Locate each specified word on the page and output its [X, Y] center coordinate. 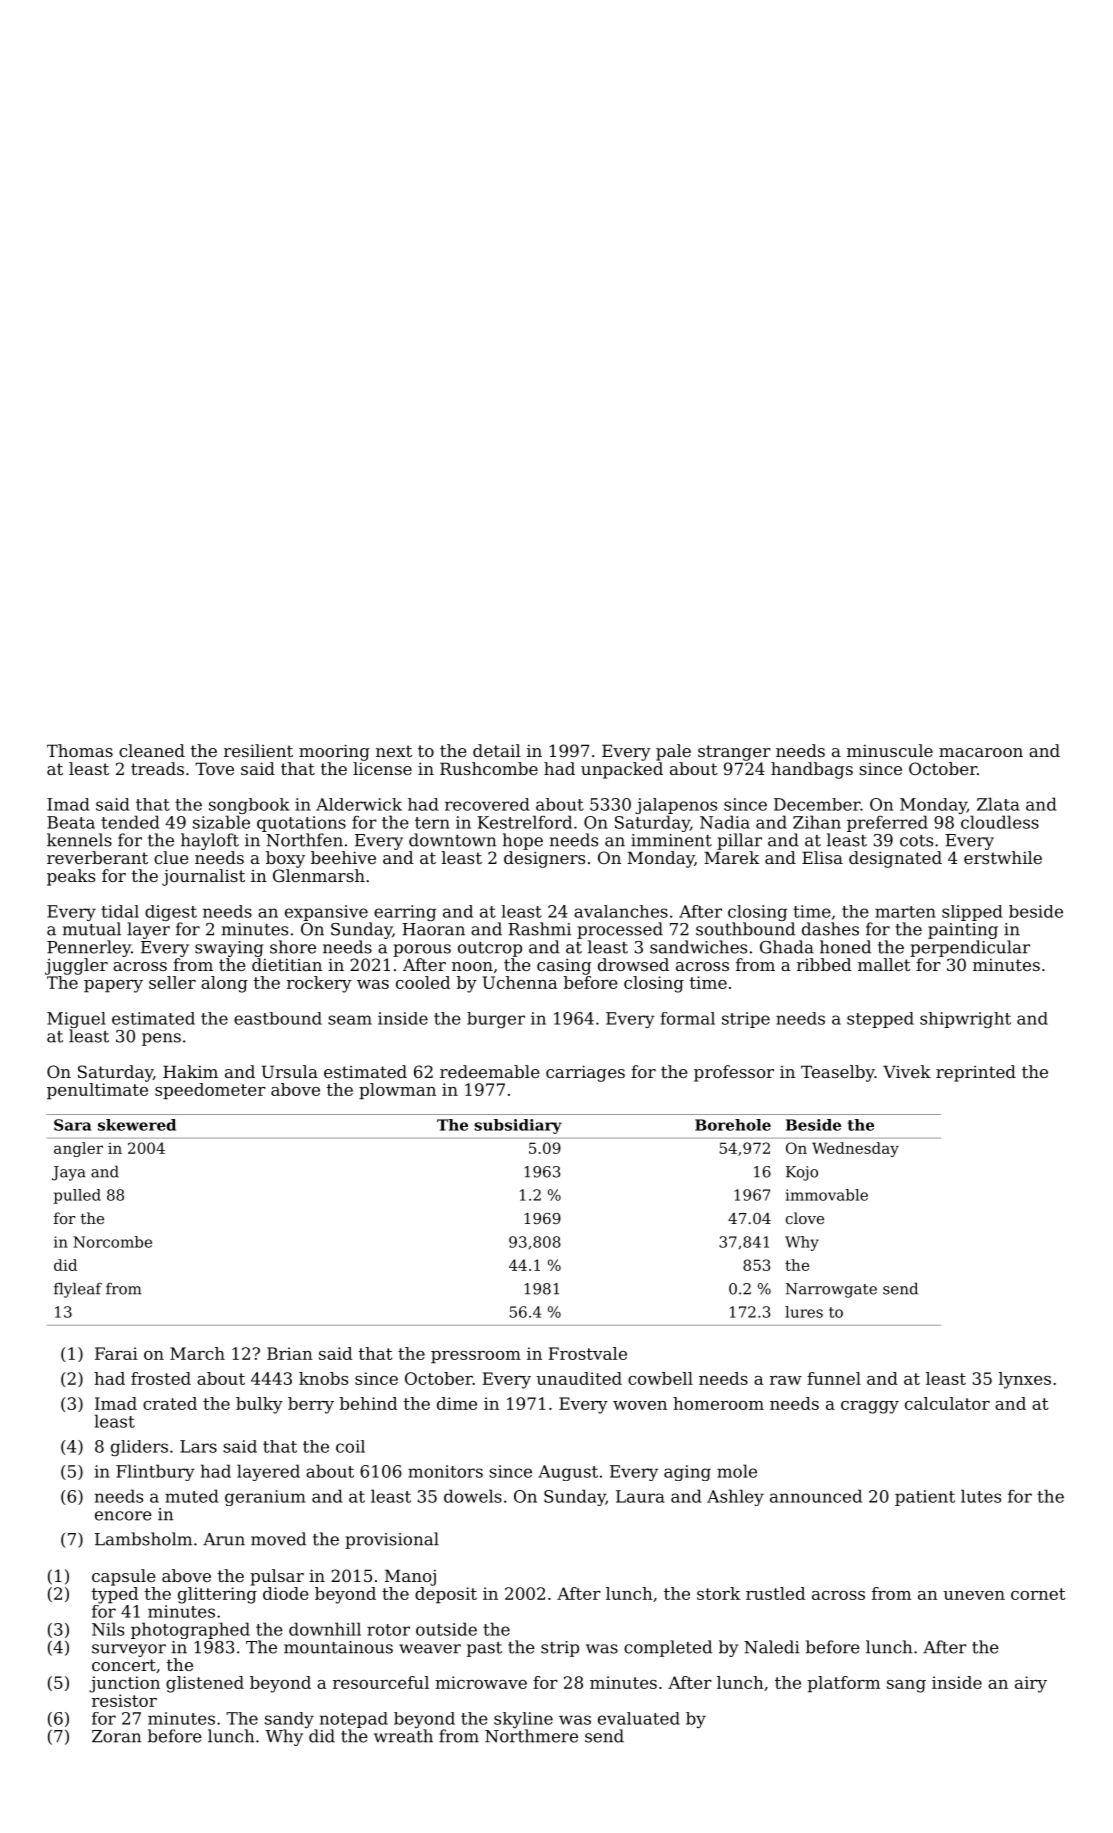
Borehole [733, 1125]
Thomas [80, 750]
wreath [403, 1736]
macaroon [981, 752]
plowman [397, 1091]
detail [497, 750]
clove [805, 1218]
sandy [289, 1720]
